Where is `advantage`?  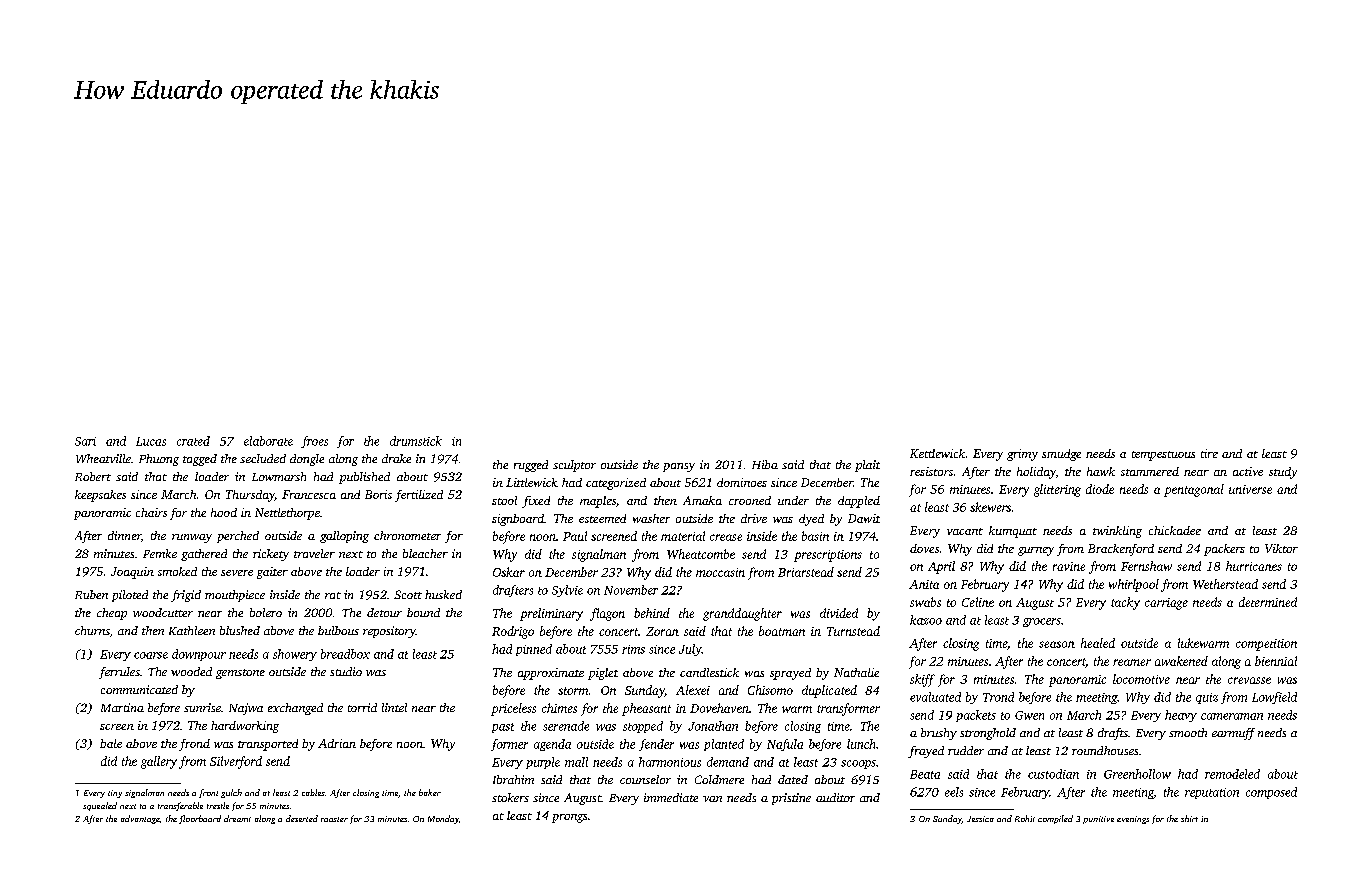
advantage is located at coordinates (140, 819).
